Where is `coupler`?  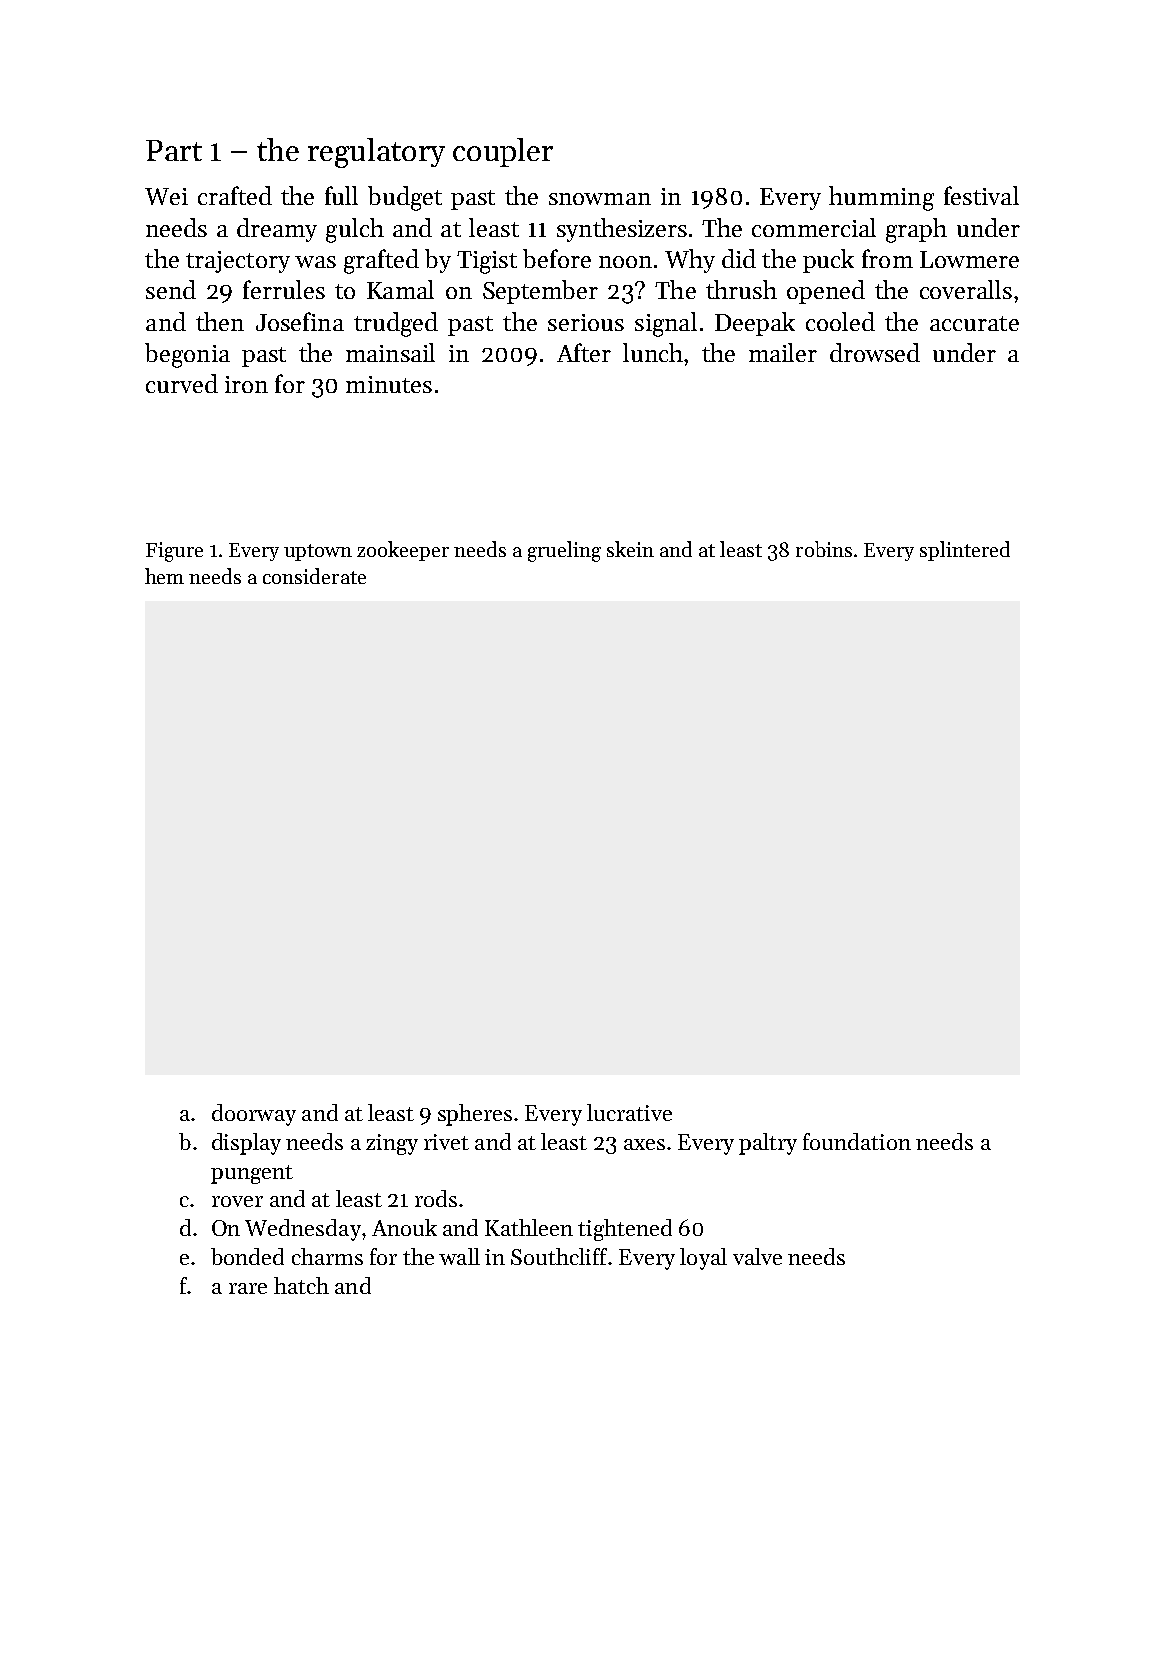
coupler is located at coordinates (503, 152).
